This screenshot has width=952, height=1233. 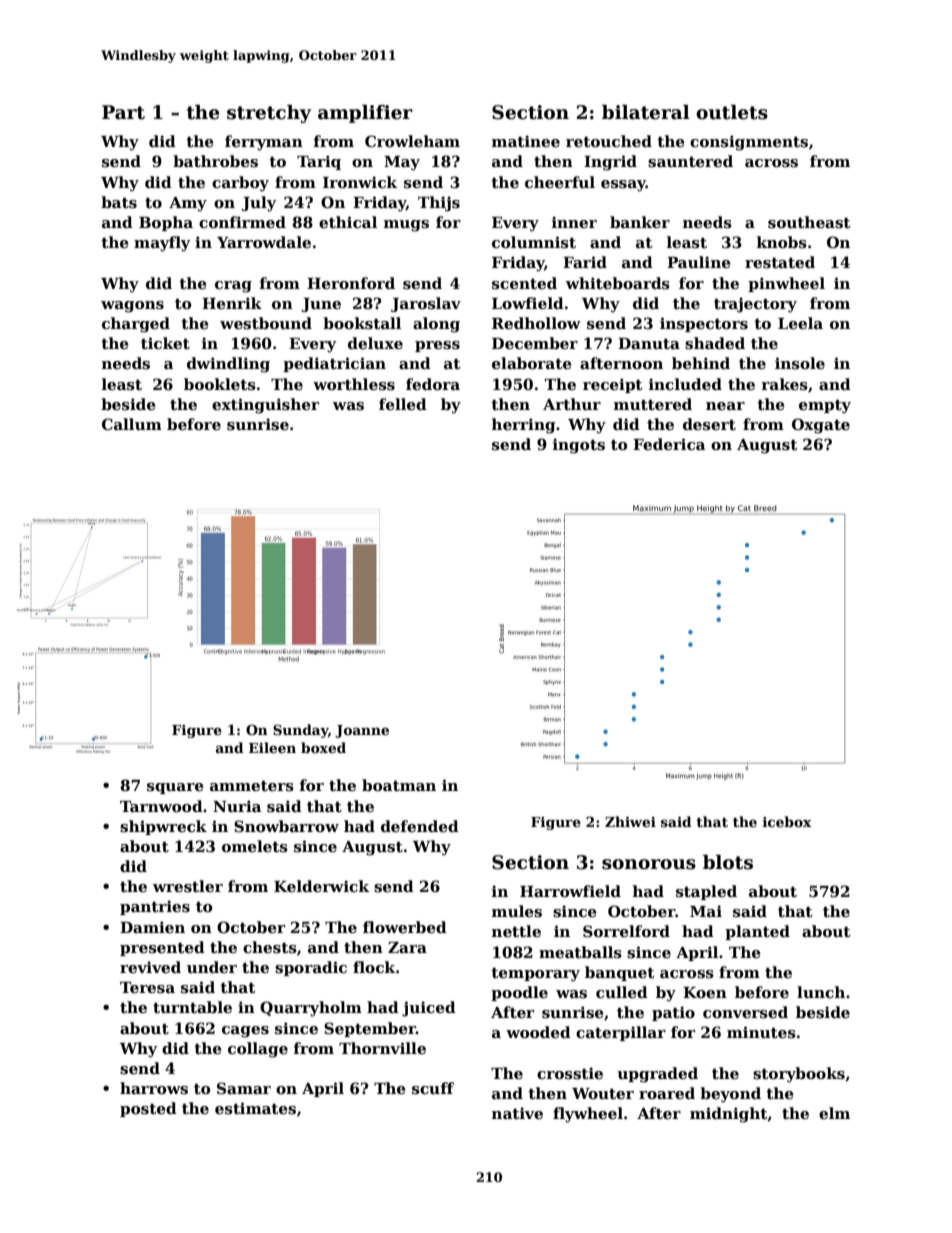 I want to click on herring, so click(x=524, y=426).
